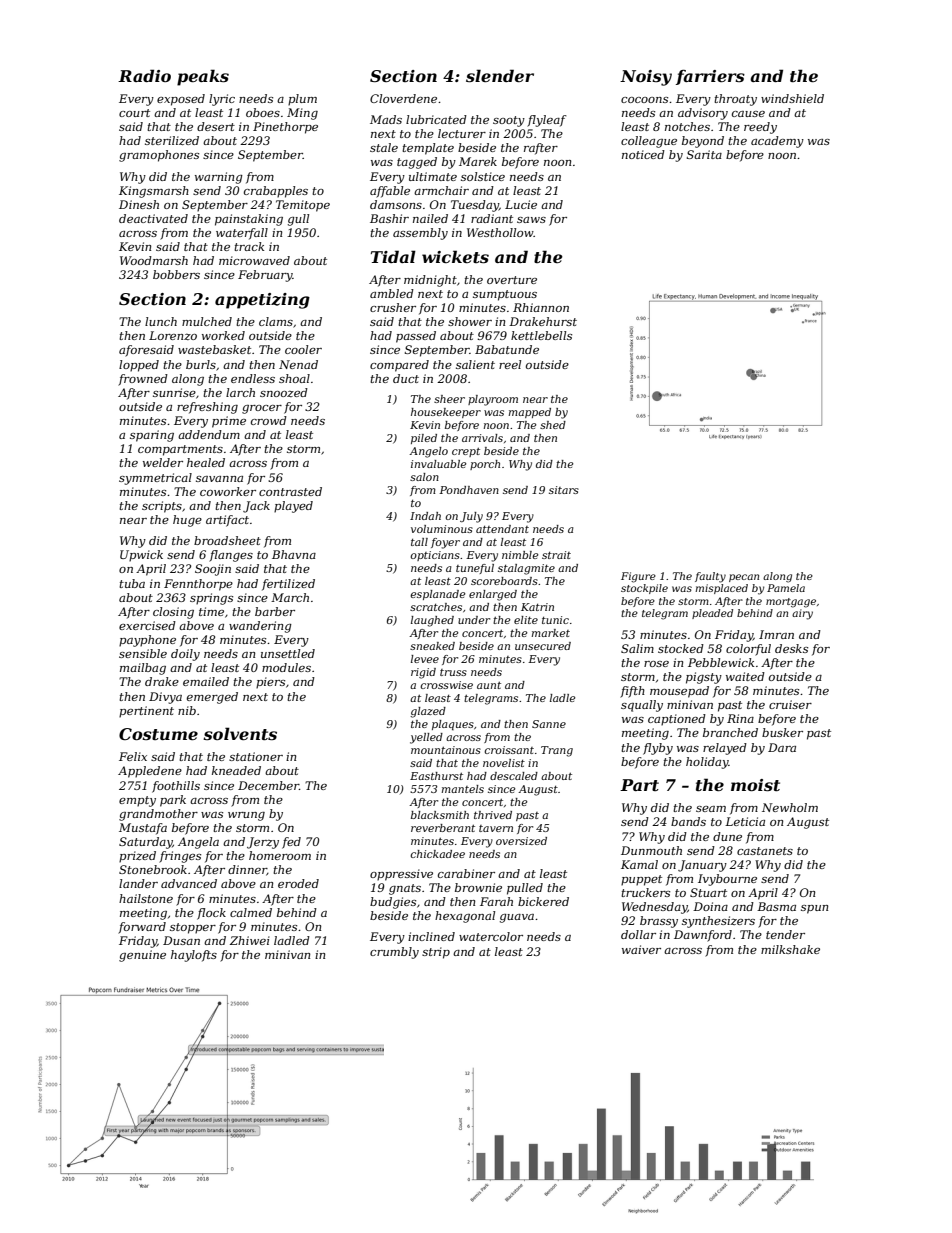 This screenshot has height=1233, width=952. What do you see at coordinates (704, 154) in the screenshot?
I see `Sarita` at bounding box center [704, 154].
